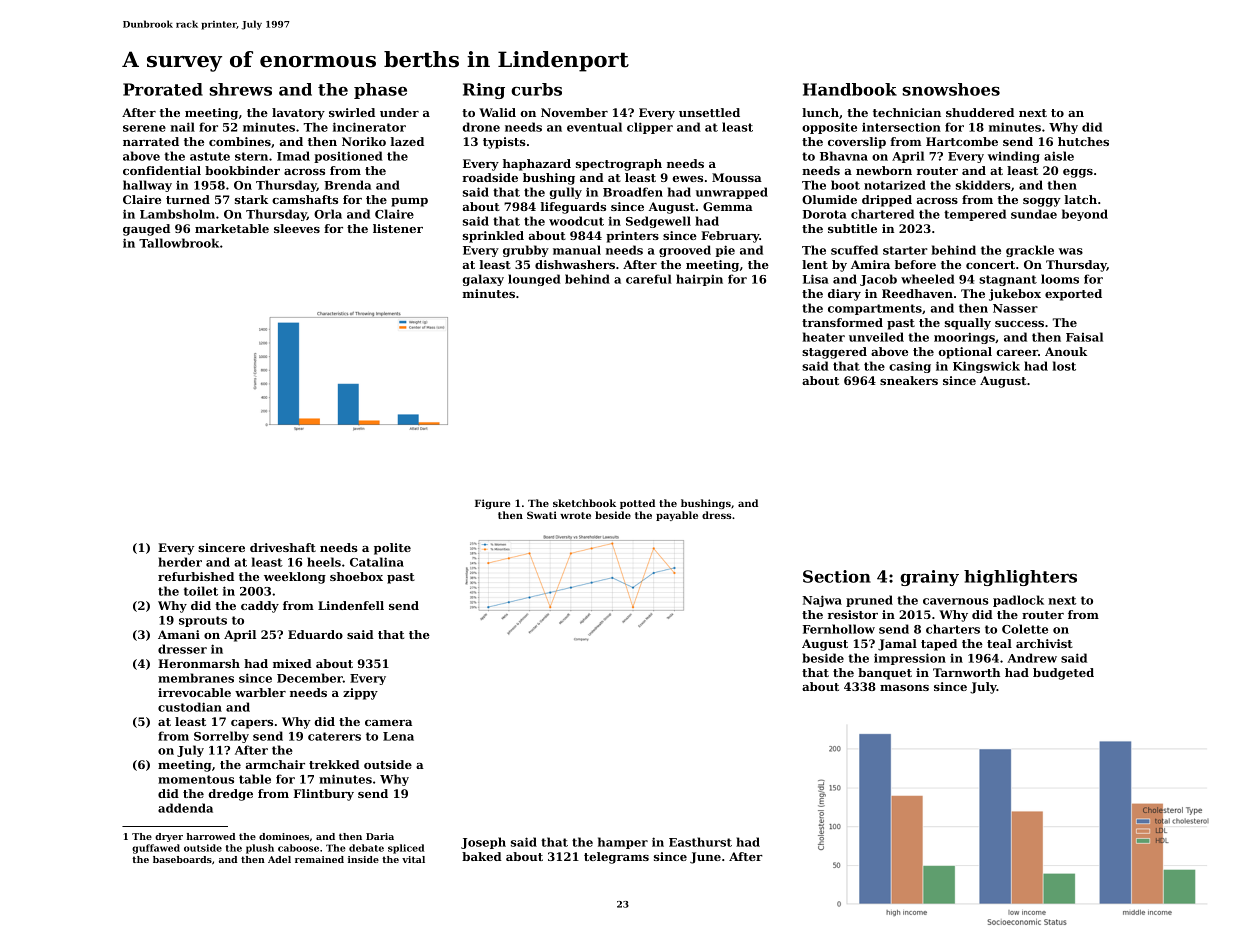 The height and width of the page is (952, 1233). Describe the element at coordinates (542, 515) in the page. I see `Swati` at that location.
